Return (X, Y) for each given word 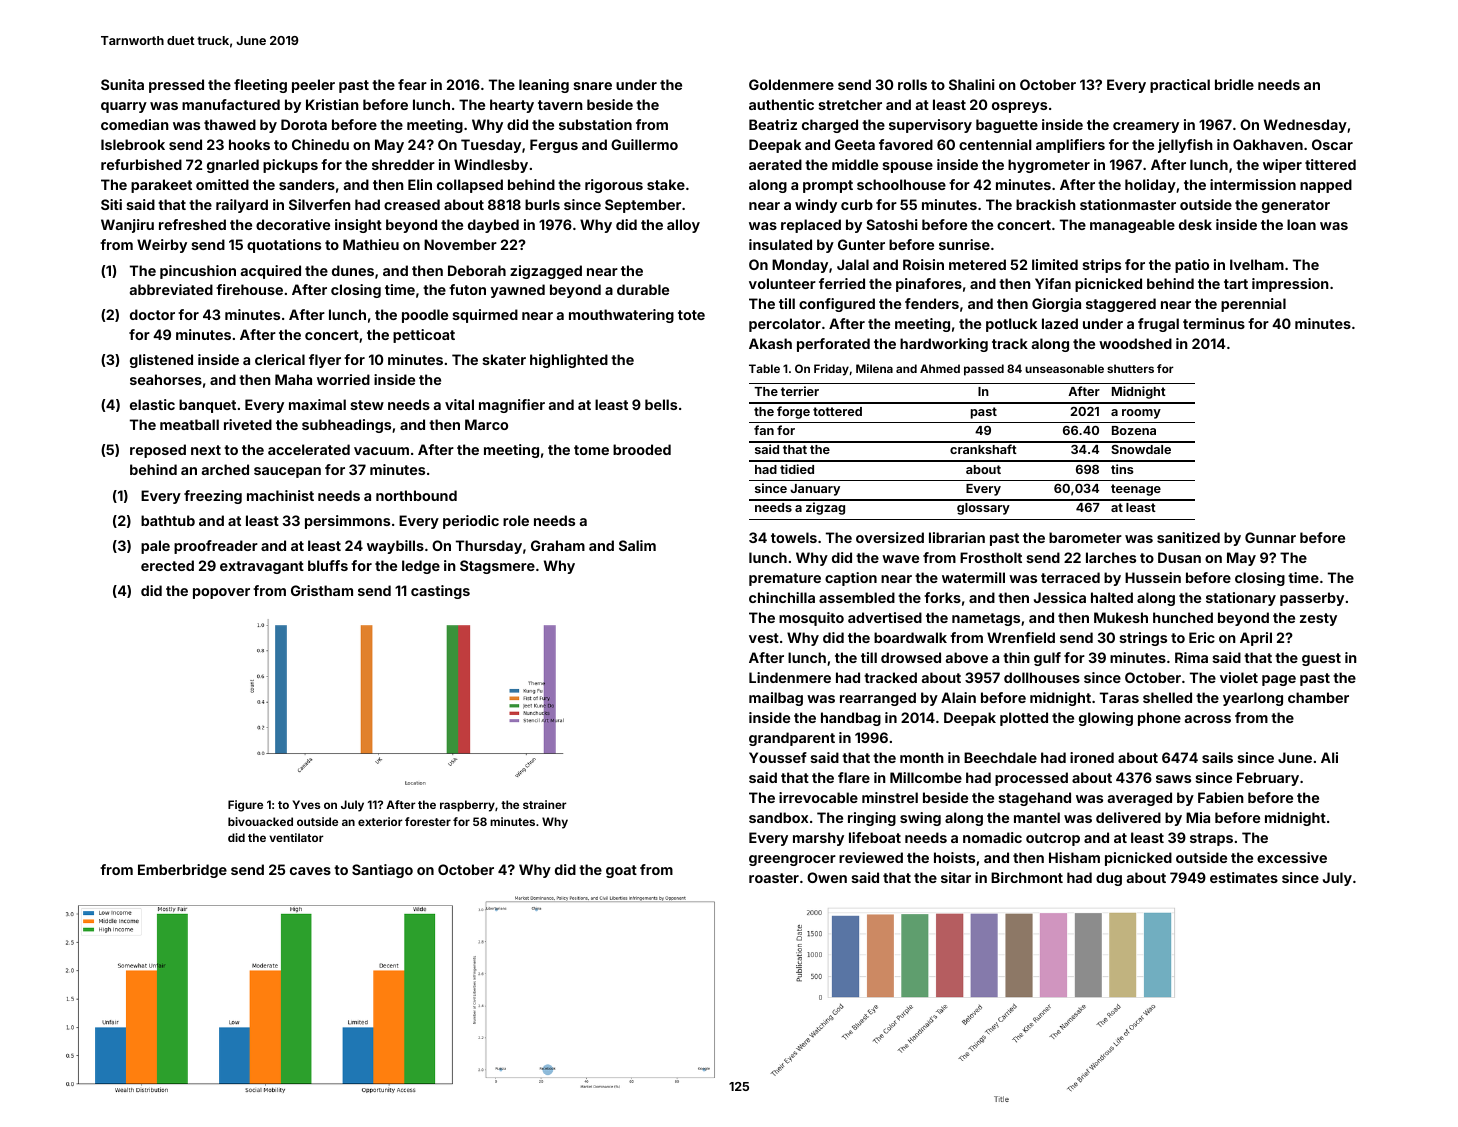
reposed (158, 451)
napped (1326, 186)
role (516, 520)
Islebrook (133, 144)
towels (794, 537)
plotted (1024, 719)
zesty (1318, 619)
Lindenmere (790, 677)
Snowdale (1141, 449)
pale (155, 547)
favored (906, 144)
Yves (306, 804)
